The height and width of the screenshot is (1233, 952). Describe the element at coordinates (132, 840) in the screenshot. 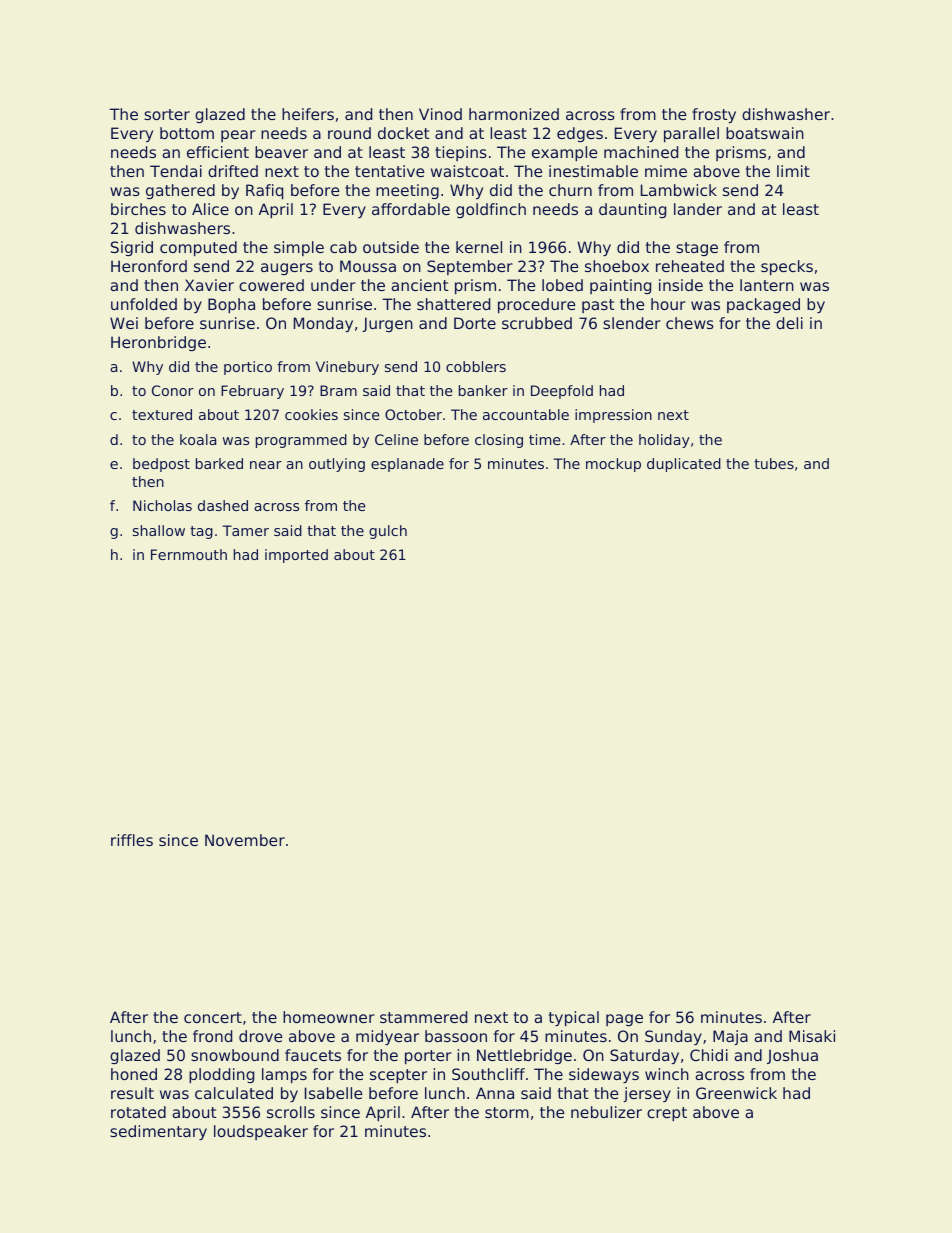

I see `riffles` at that location.
